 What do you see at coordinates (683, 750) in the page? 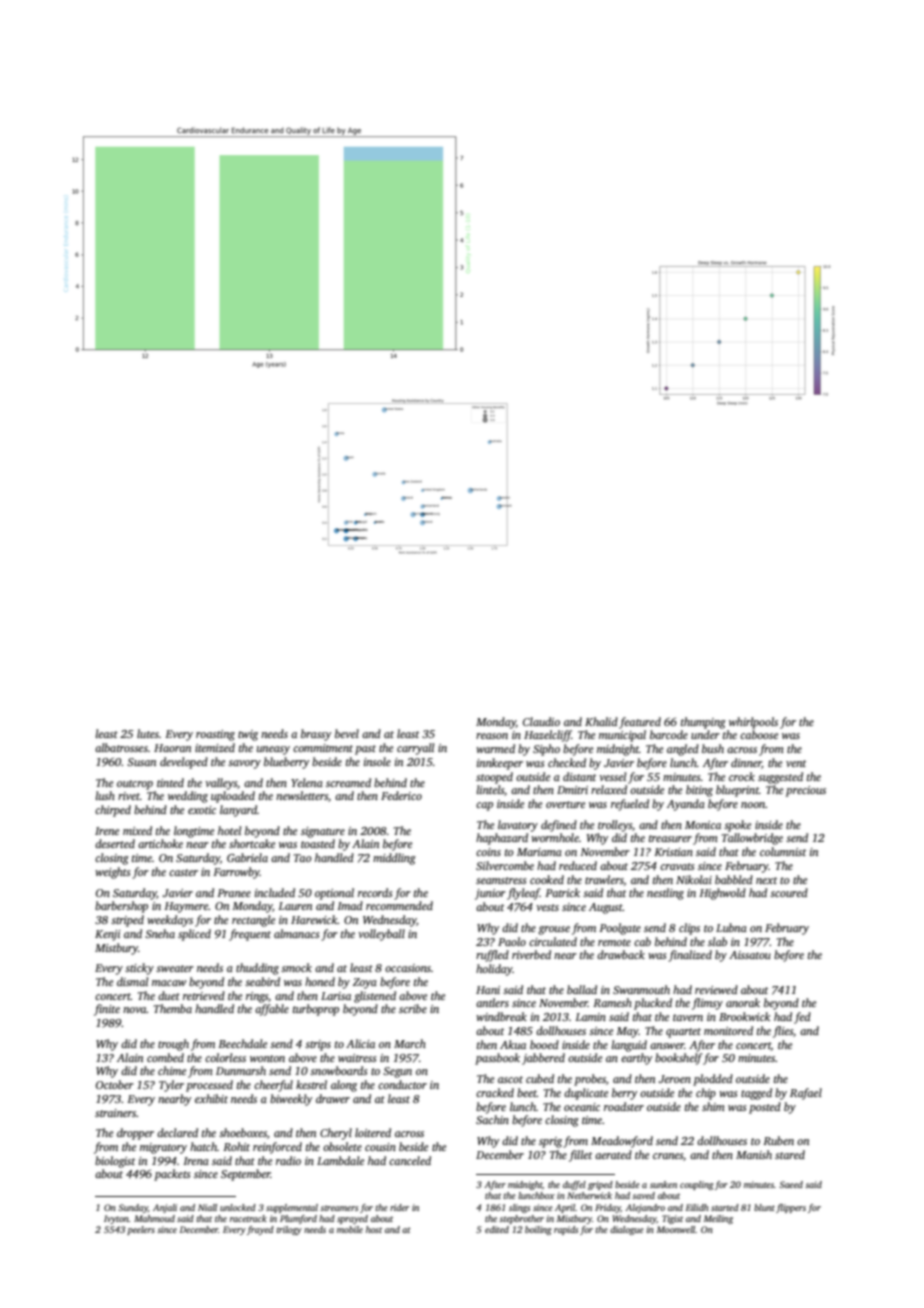
I see `angled` at bounding box center [683, 750].
